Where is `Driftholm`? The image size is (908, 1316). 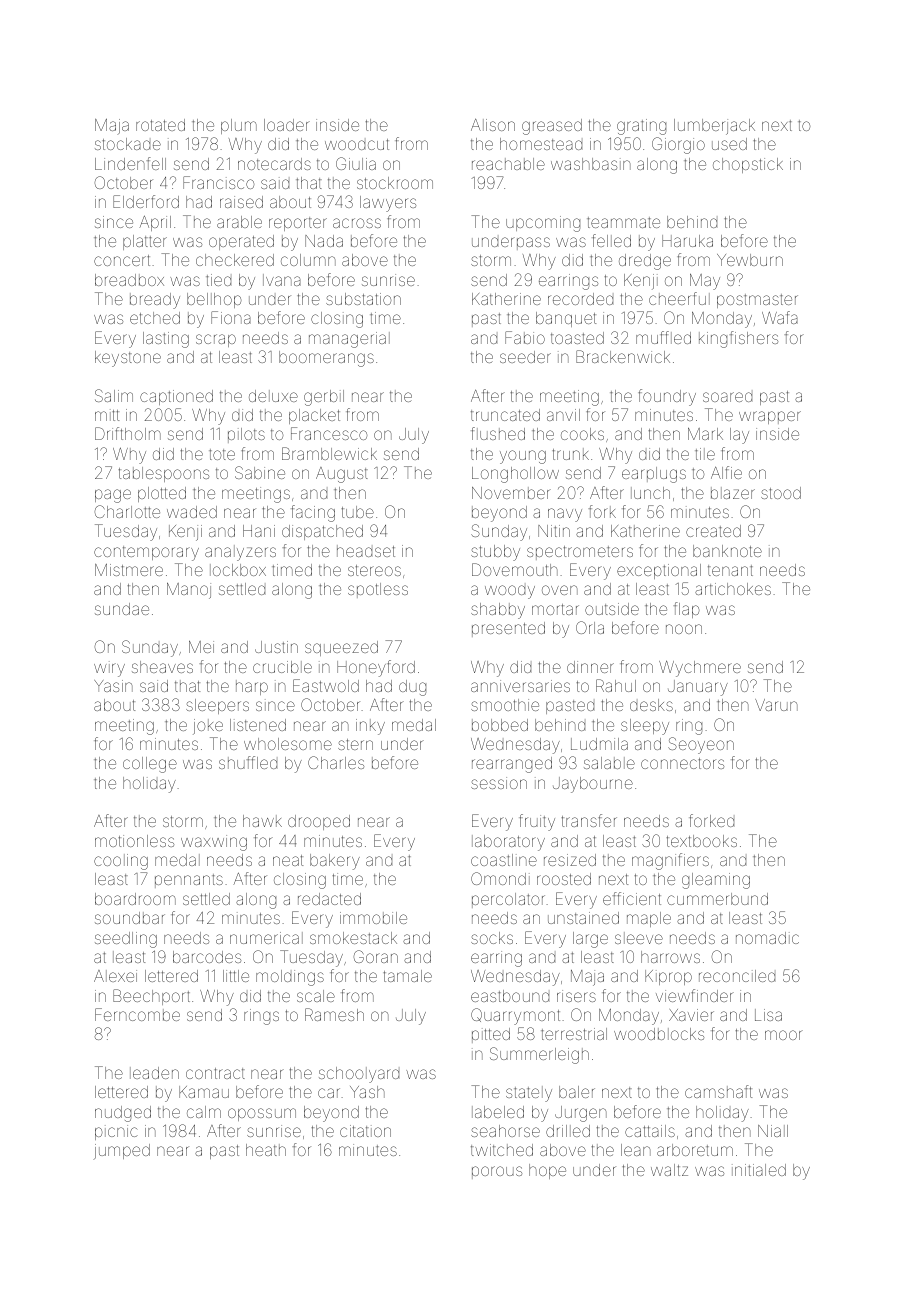 Driftholm is located at coordinates (128, 433).
